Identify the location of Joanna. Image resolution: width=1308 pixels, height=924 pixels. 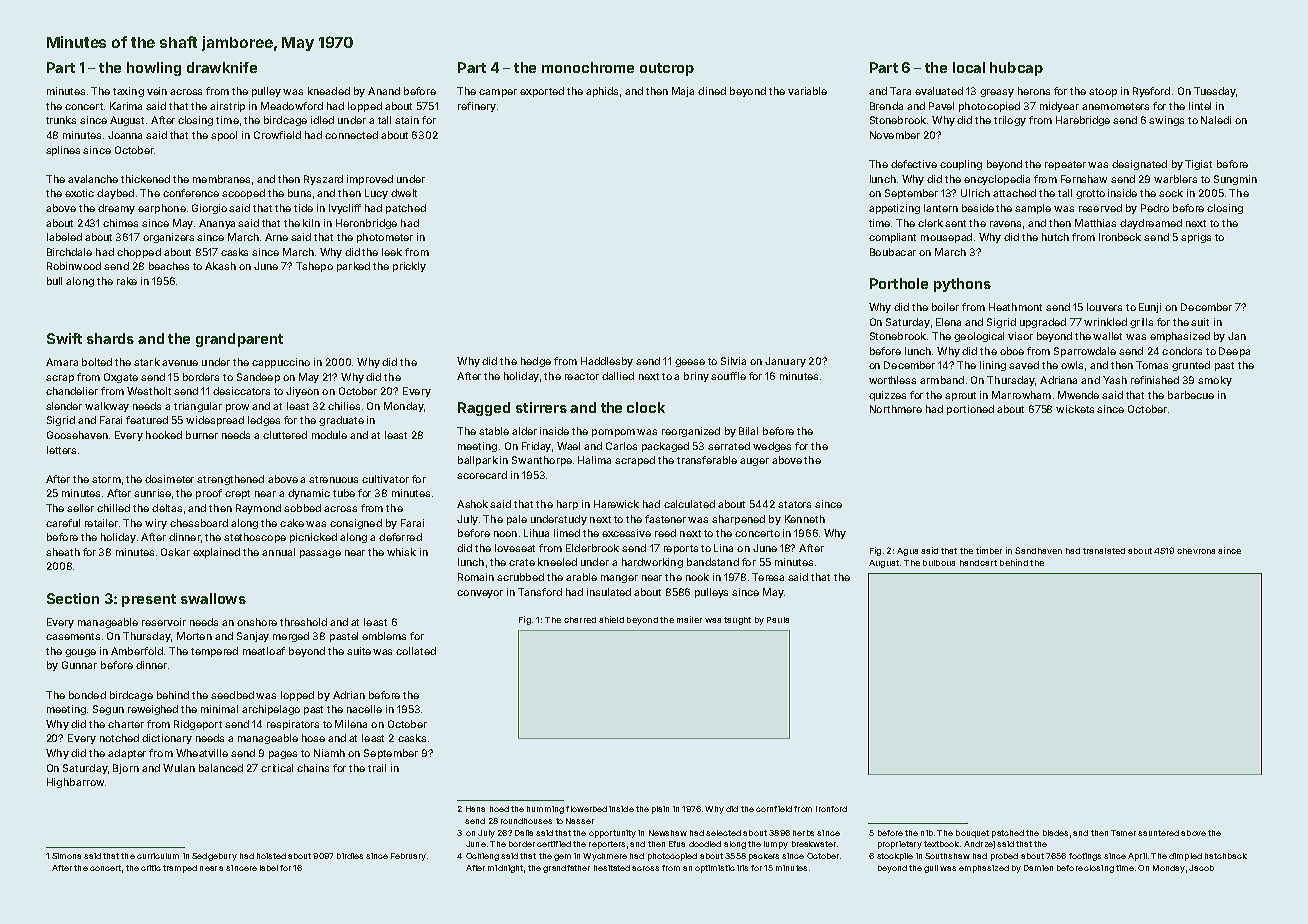
(125, 135).
